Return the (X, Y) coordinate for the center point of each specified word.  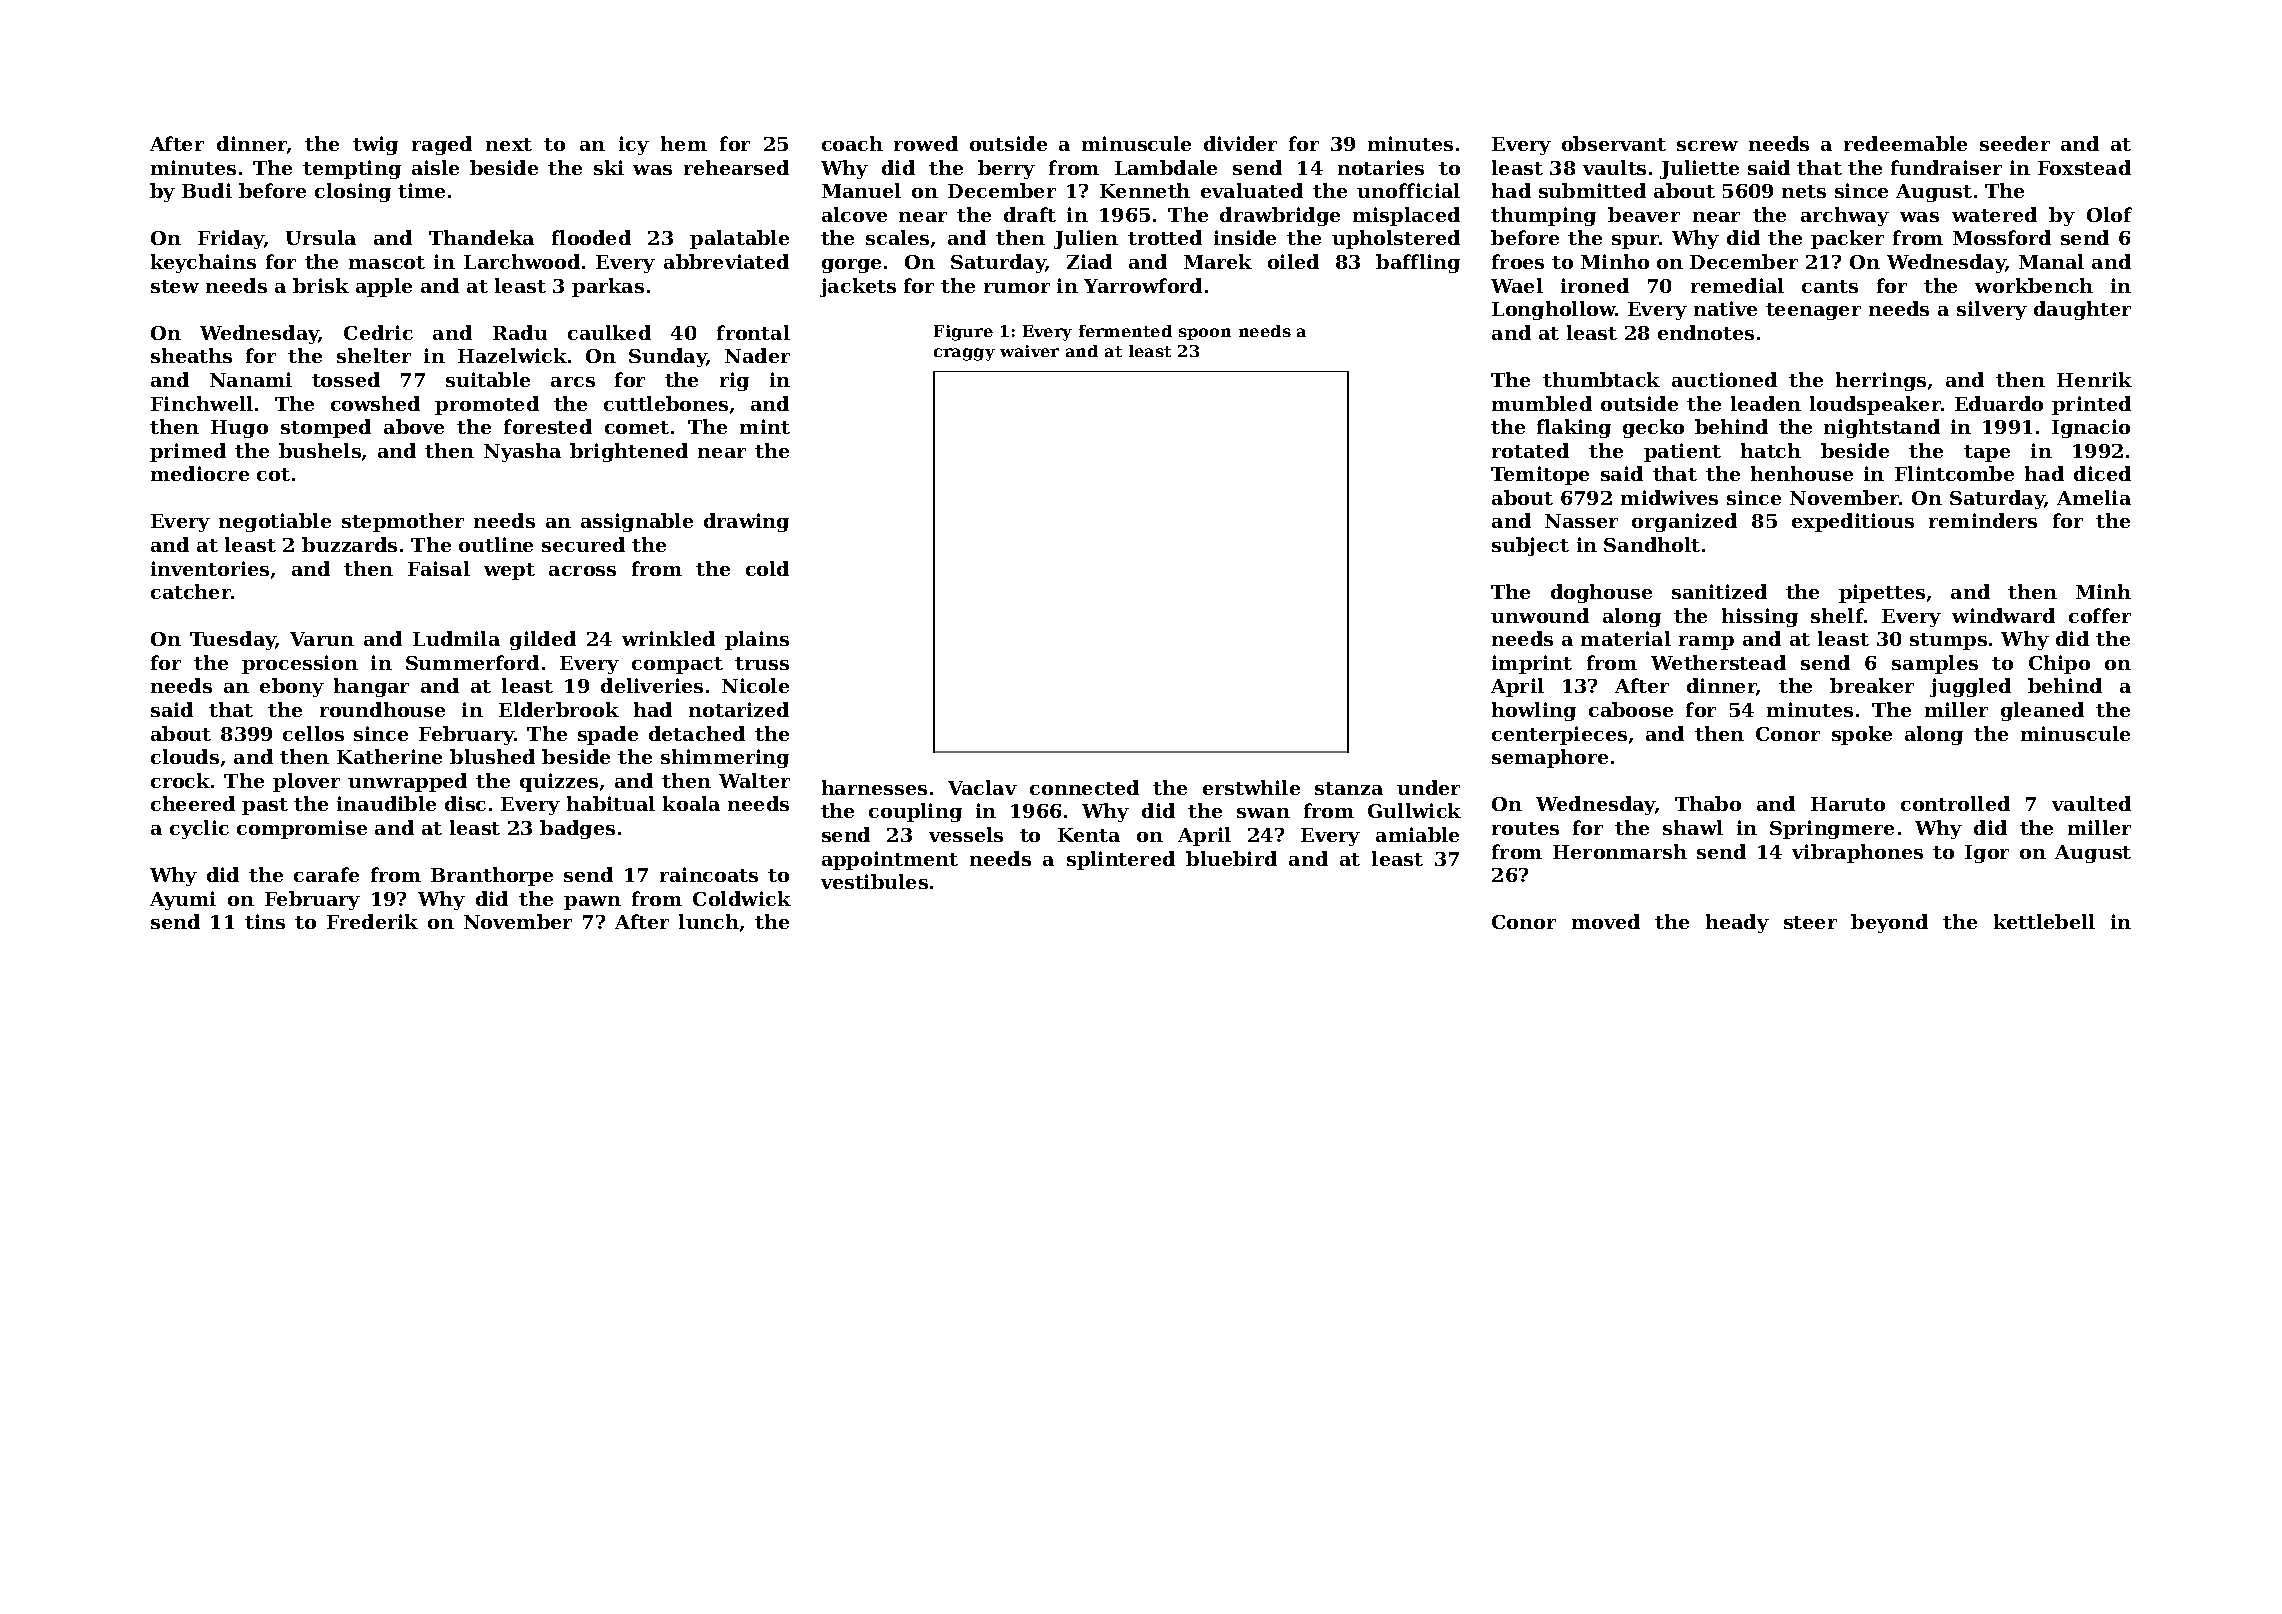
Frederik (372, 921)
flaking (1574, 428)
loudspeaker (1875, 405)
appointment (890, 860)
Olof (2109, 214)
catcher (191, 591)
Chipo (2059, 664)
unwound (1540, 615)
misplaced (1406, 216)
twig (375, 145)
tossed (346, 379)
